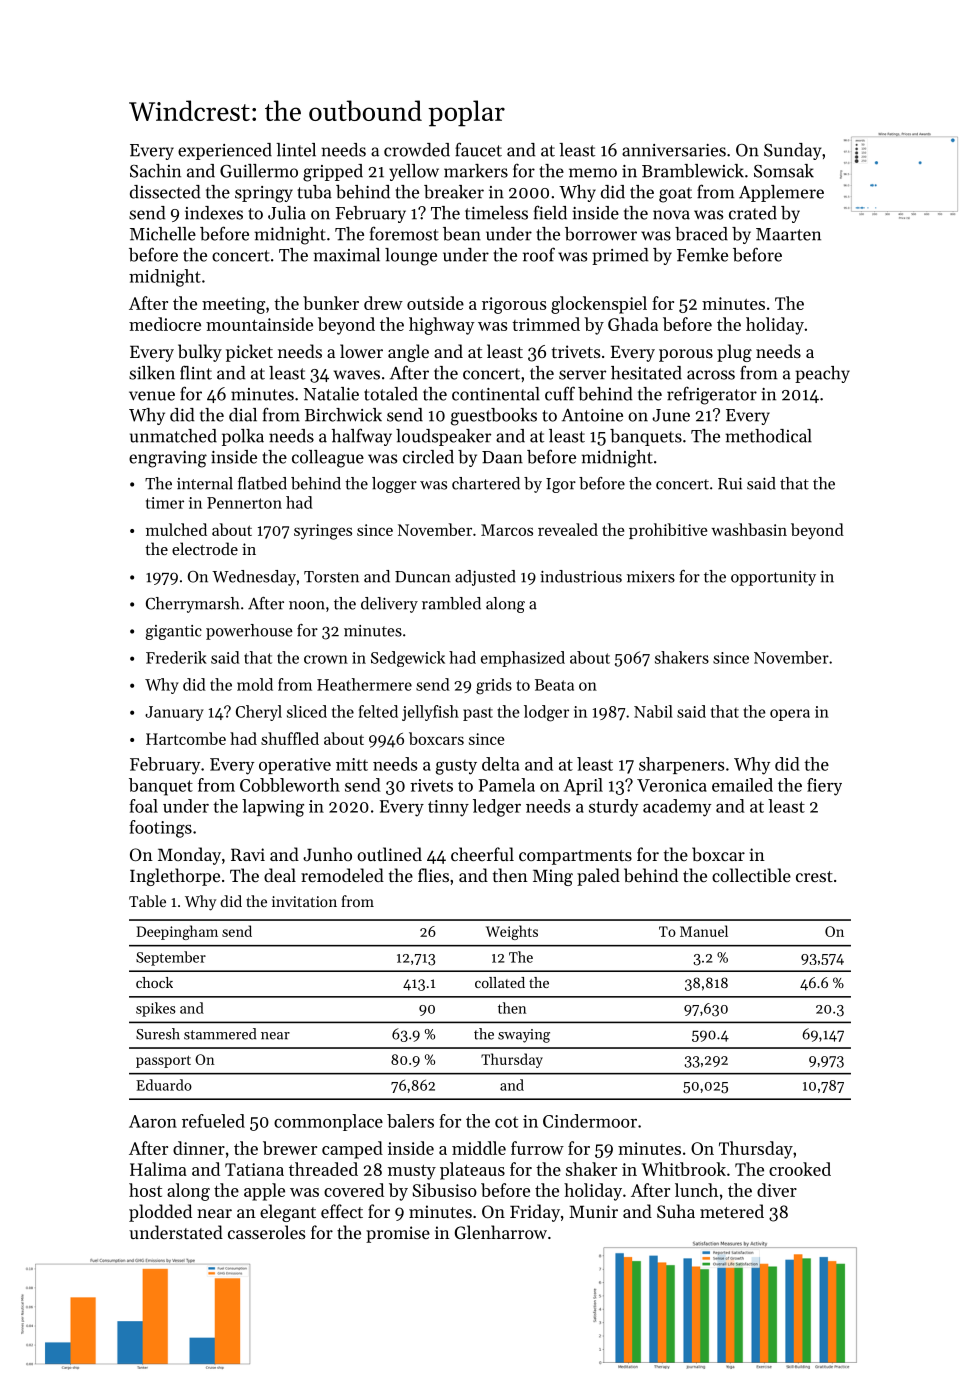 Image resolution: width=980 pixels, height=1392 pixels. I want to click on Deepingham, so click(177, 932).
